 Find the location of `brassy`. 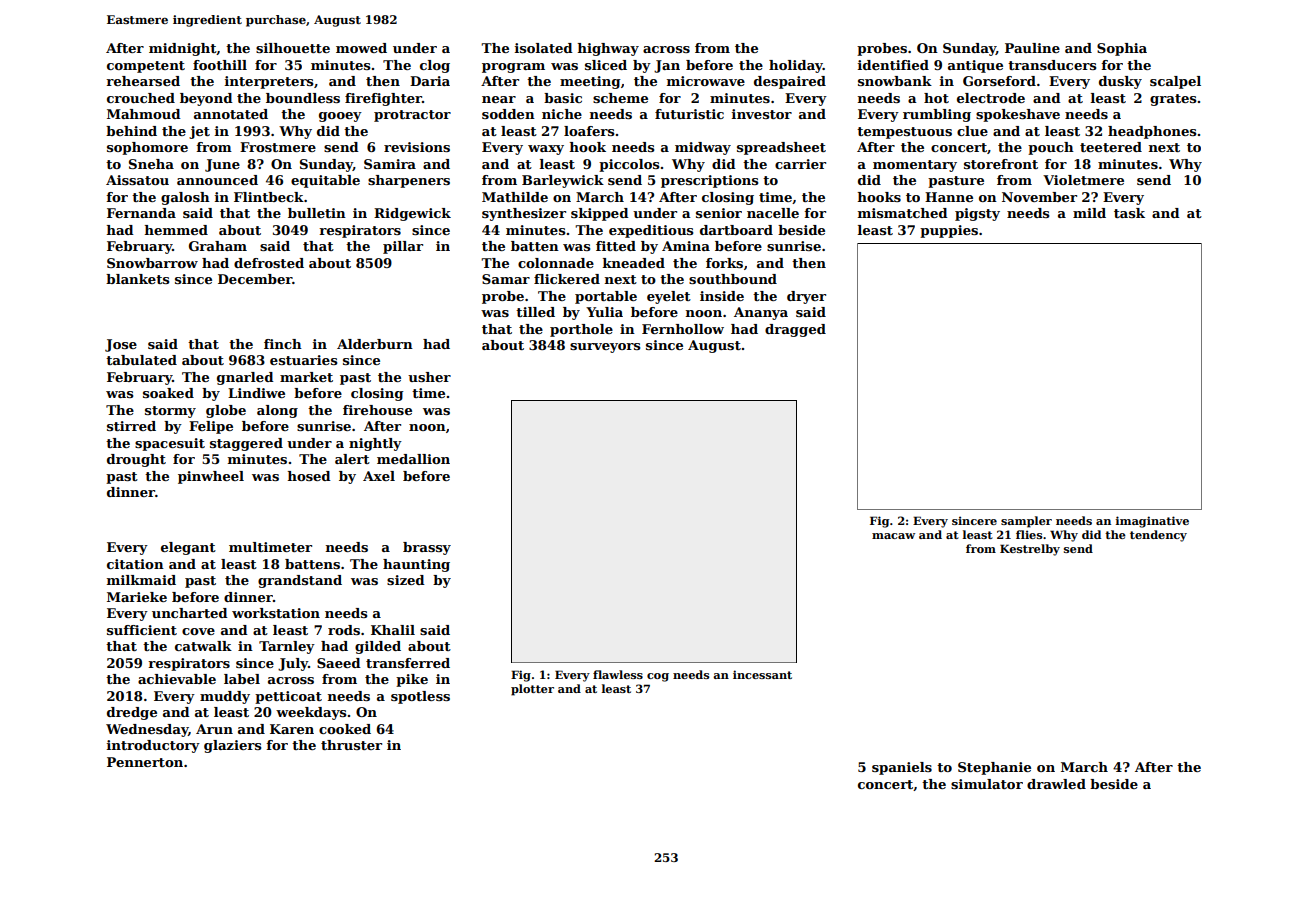

brassy is located at coordinates (427, 548).
